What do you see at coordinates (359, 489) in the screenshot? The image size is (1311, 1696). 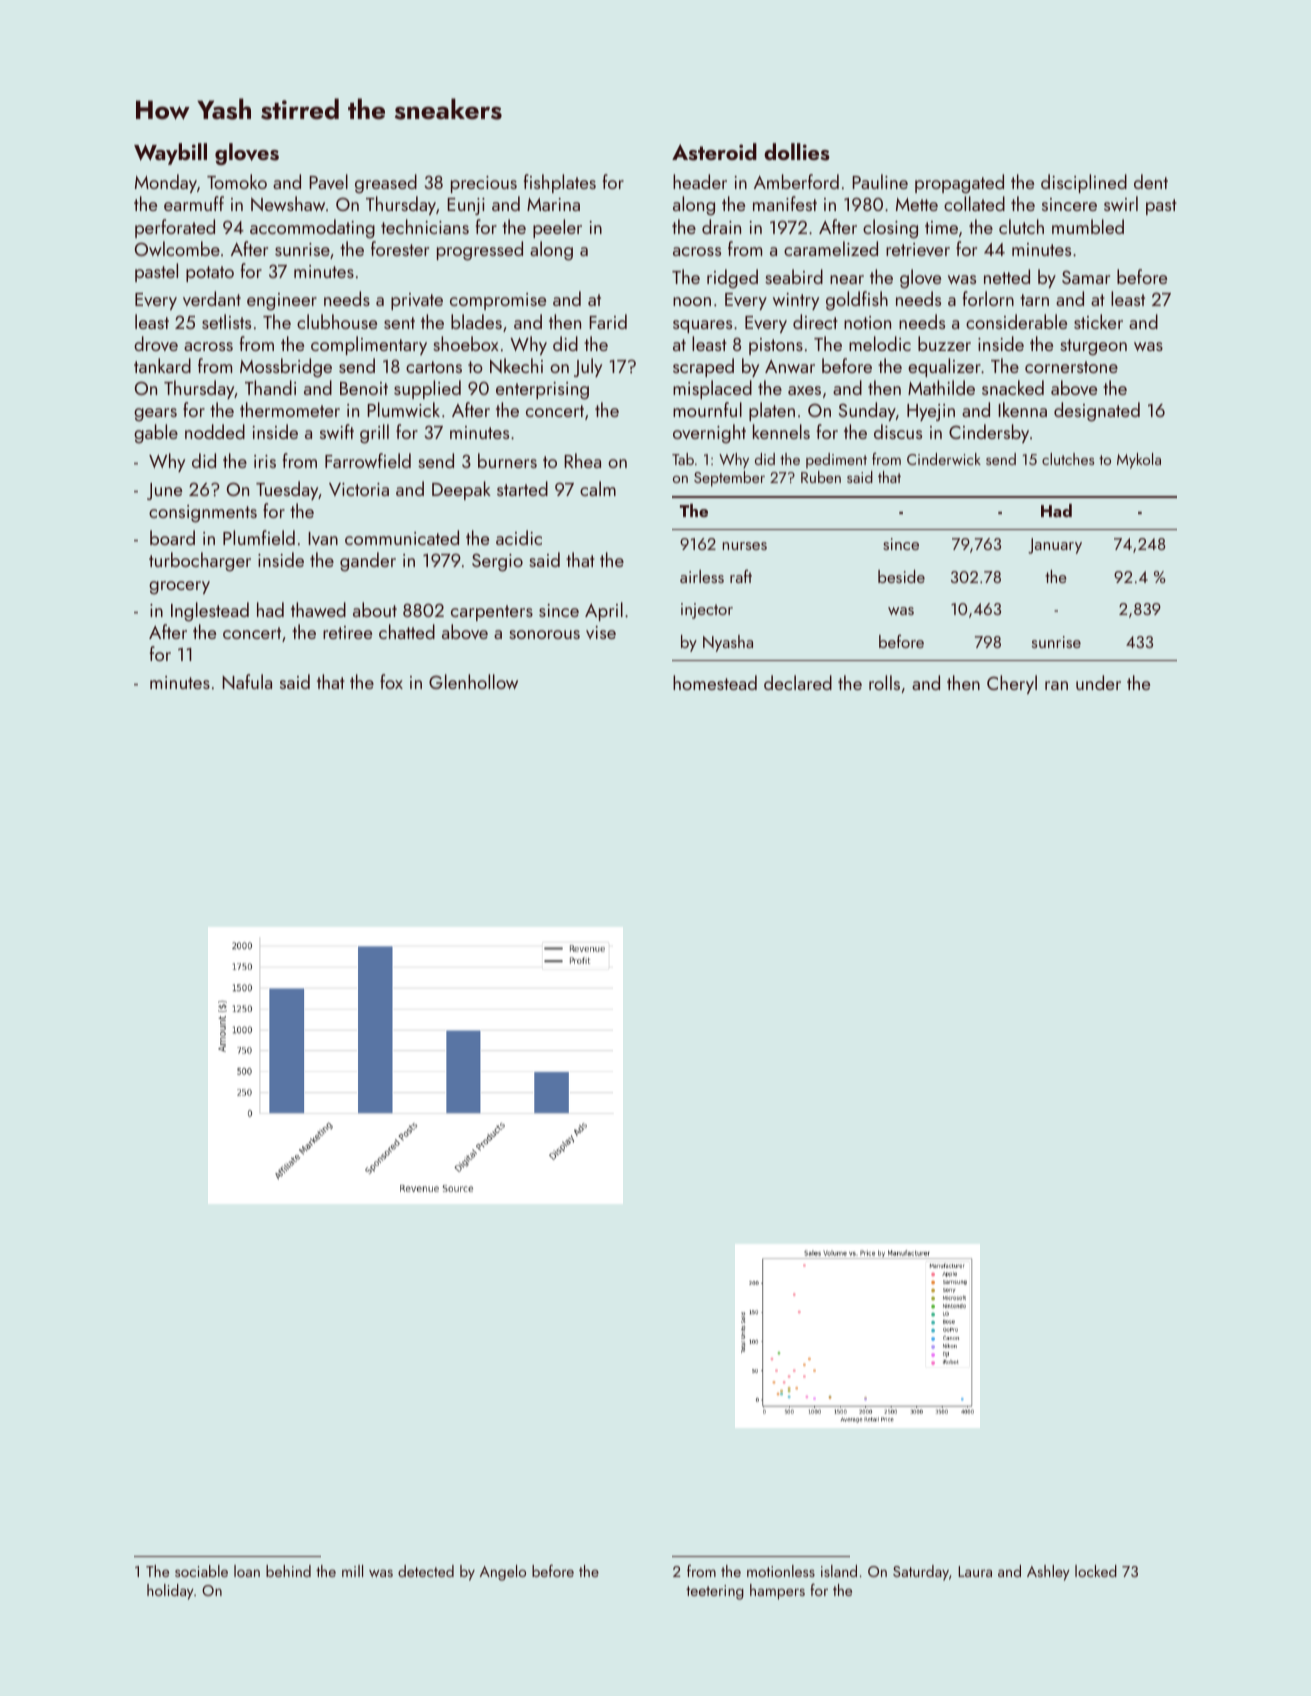 I see `Victoria` at bounding box center [359, 489].
